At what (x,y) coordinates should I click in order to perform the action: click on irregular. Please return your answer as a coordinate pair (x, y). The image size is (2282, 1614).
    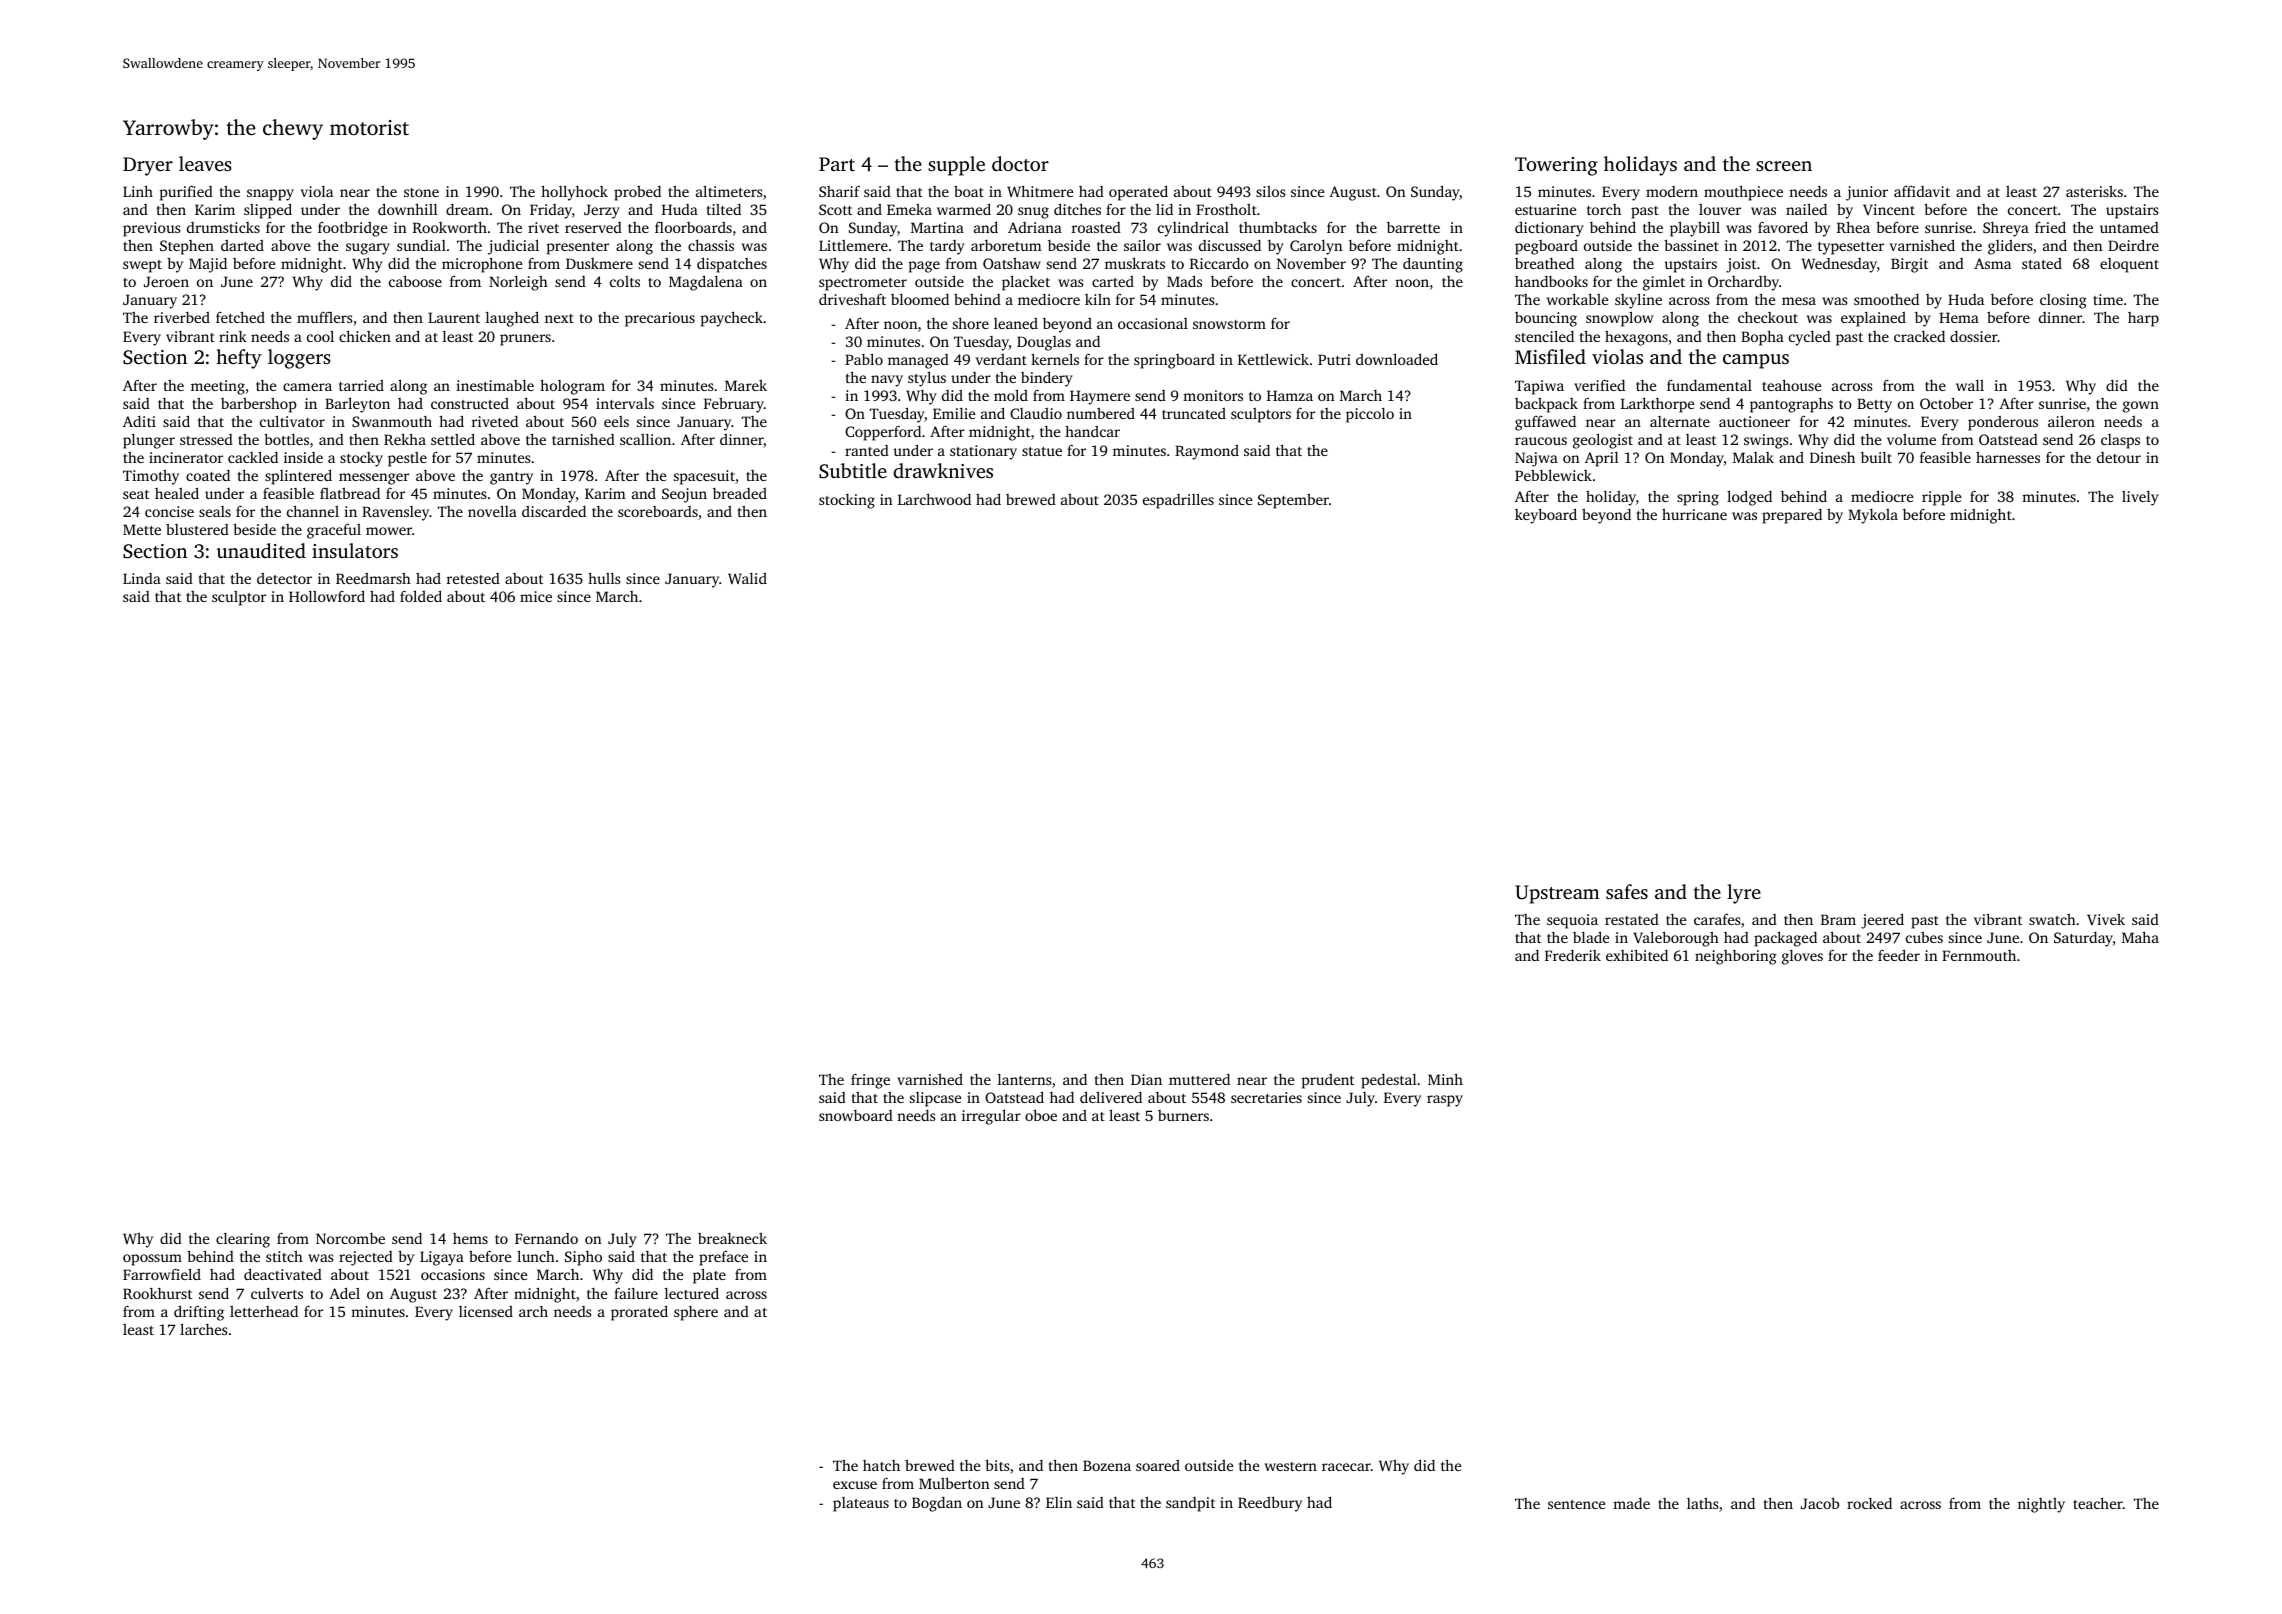
    Looking at the image, I should click on (991, 1117).
